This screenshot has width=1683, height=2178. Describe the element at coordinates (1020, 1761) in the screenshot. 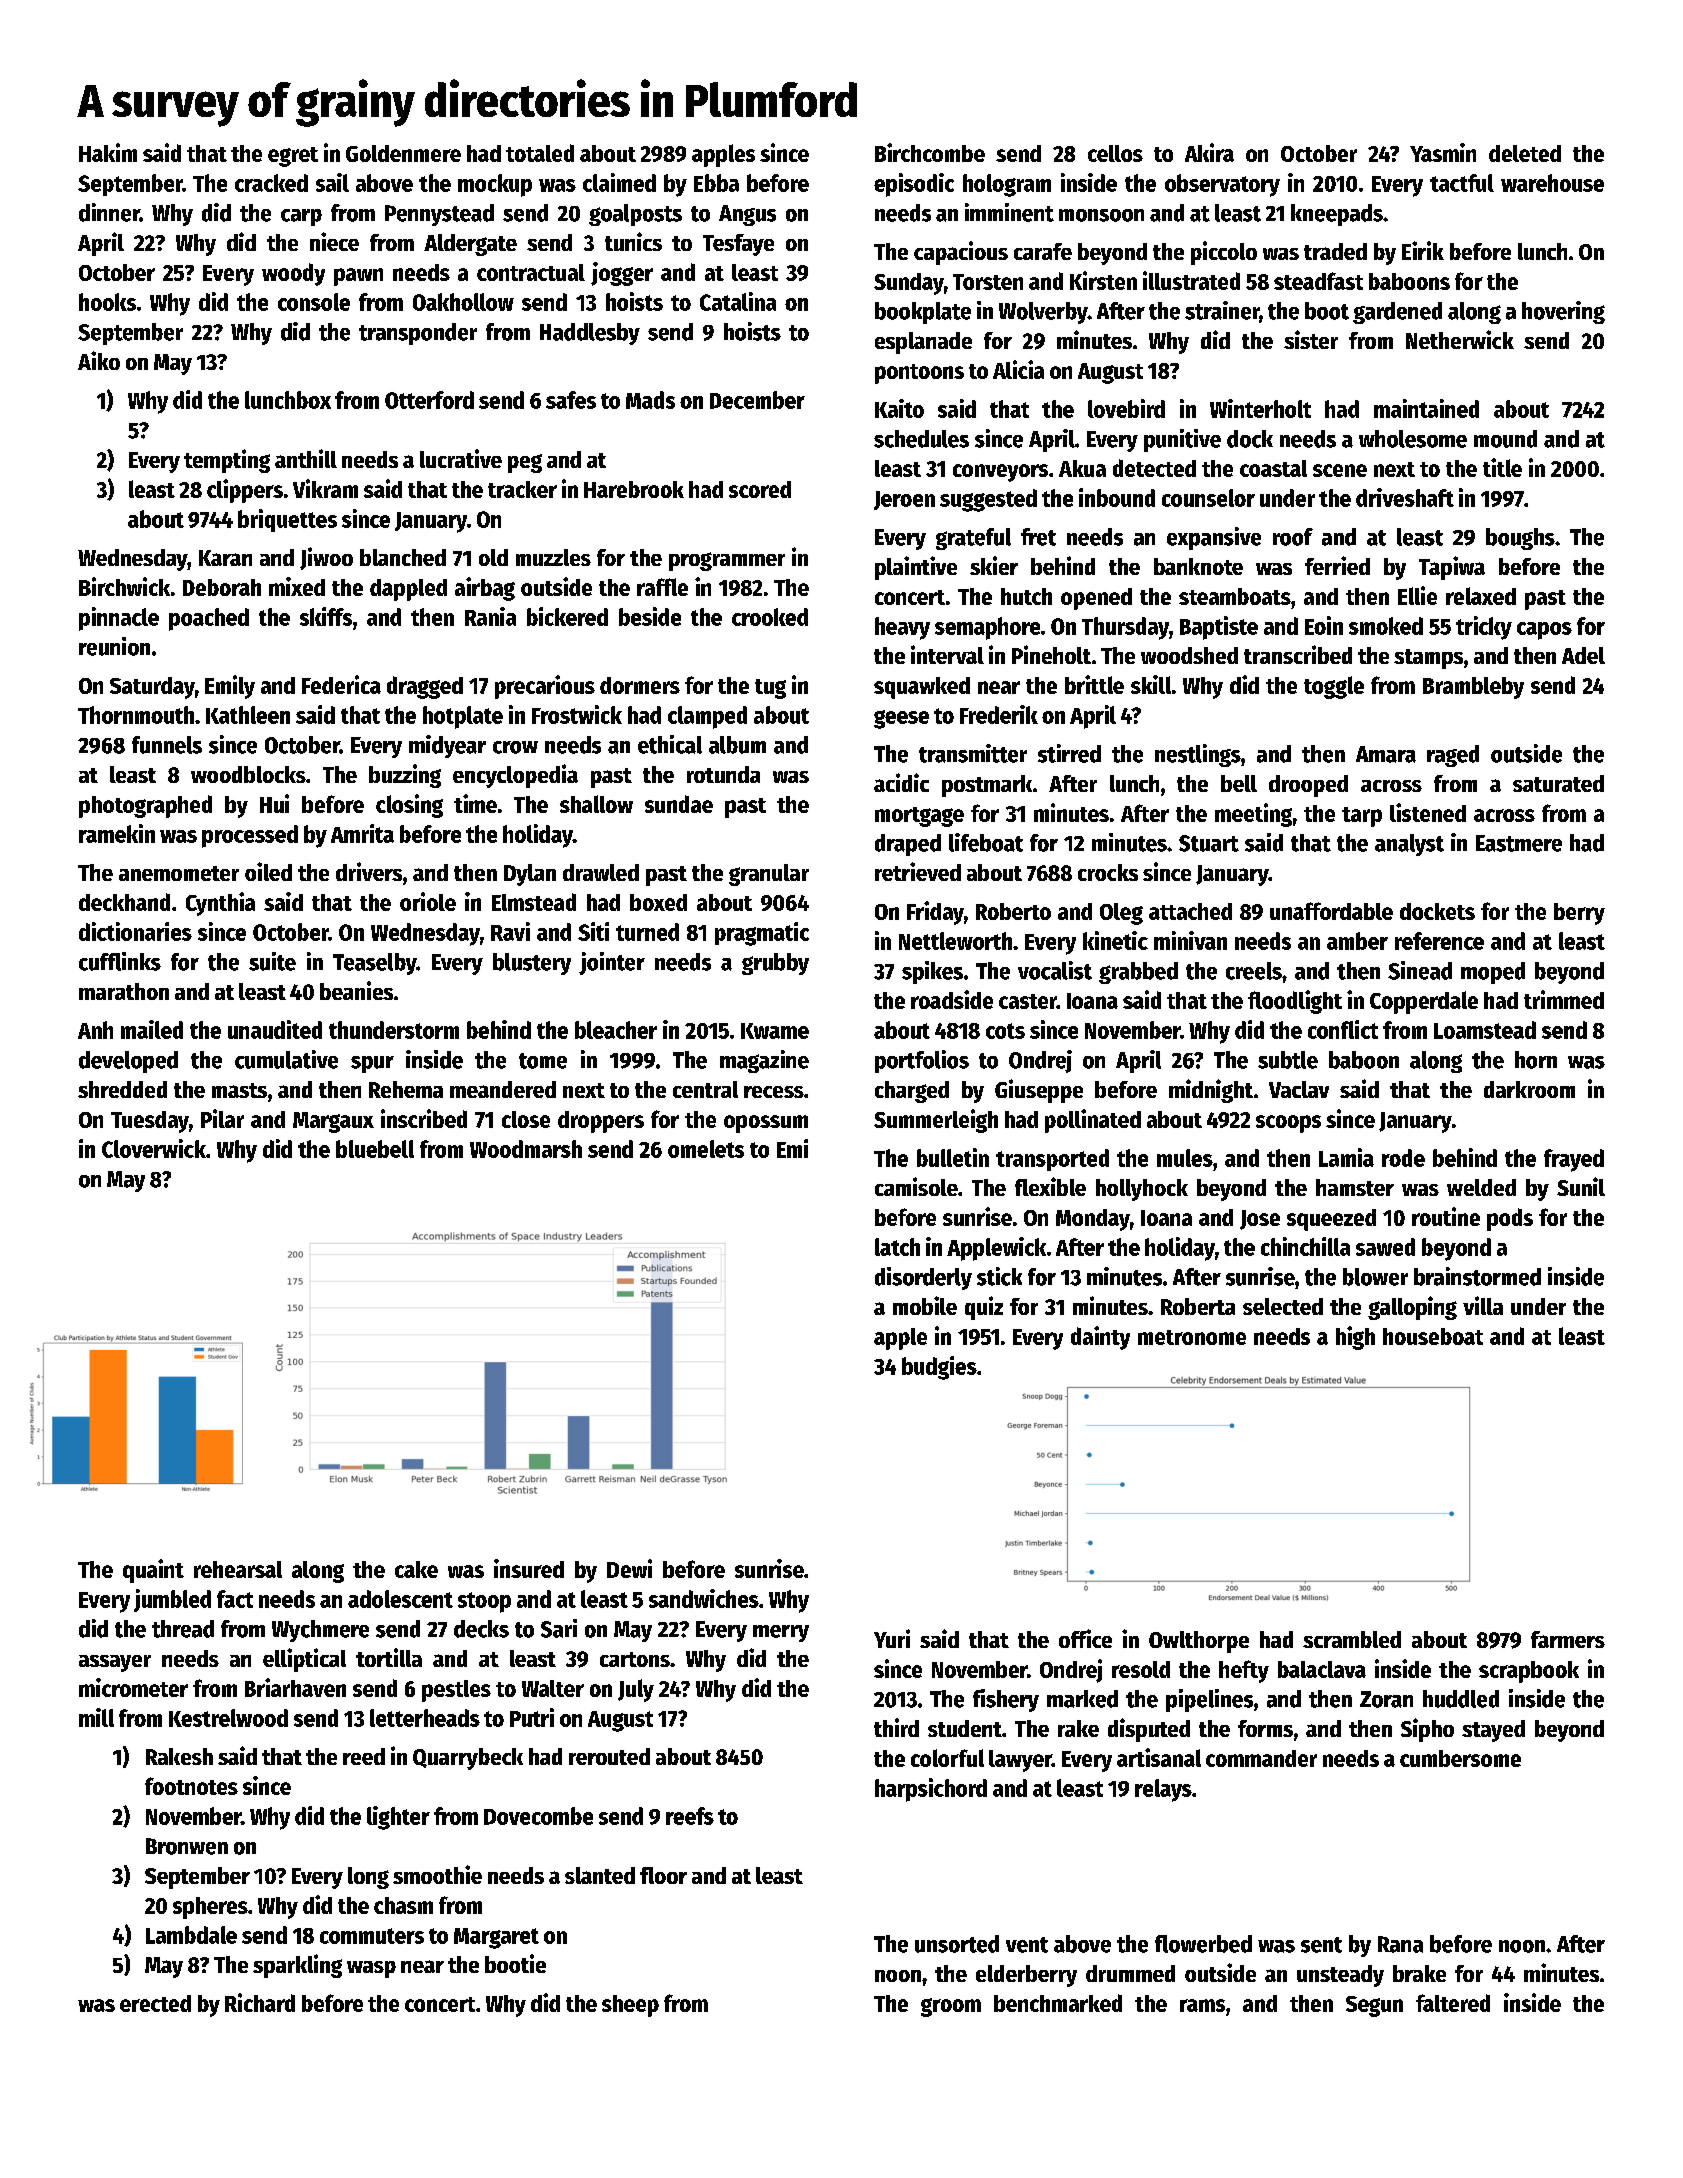

I see `lawyer` at that location.
